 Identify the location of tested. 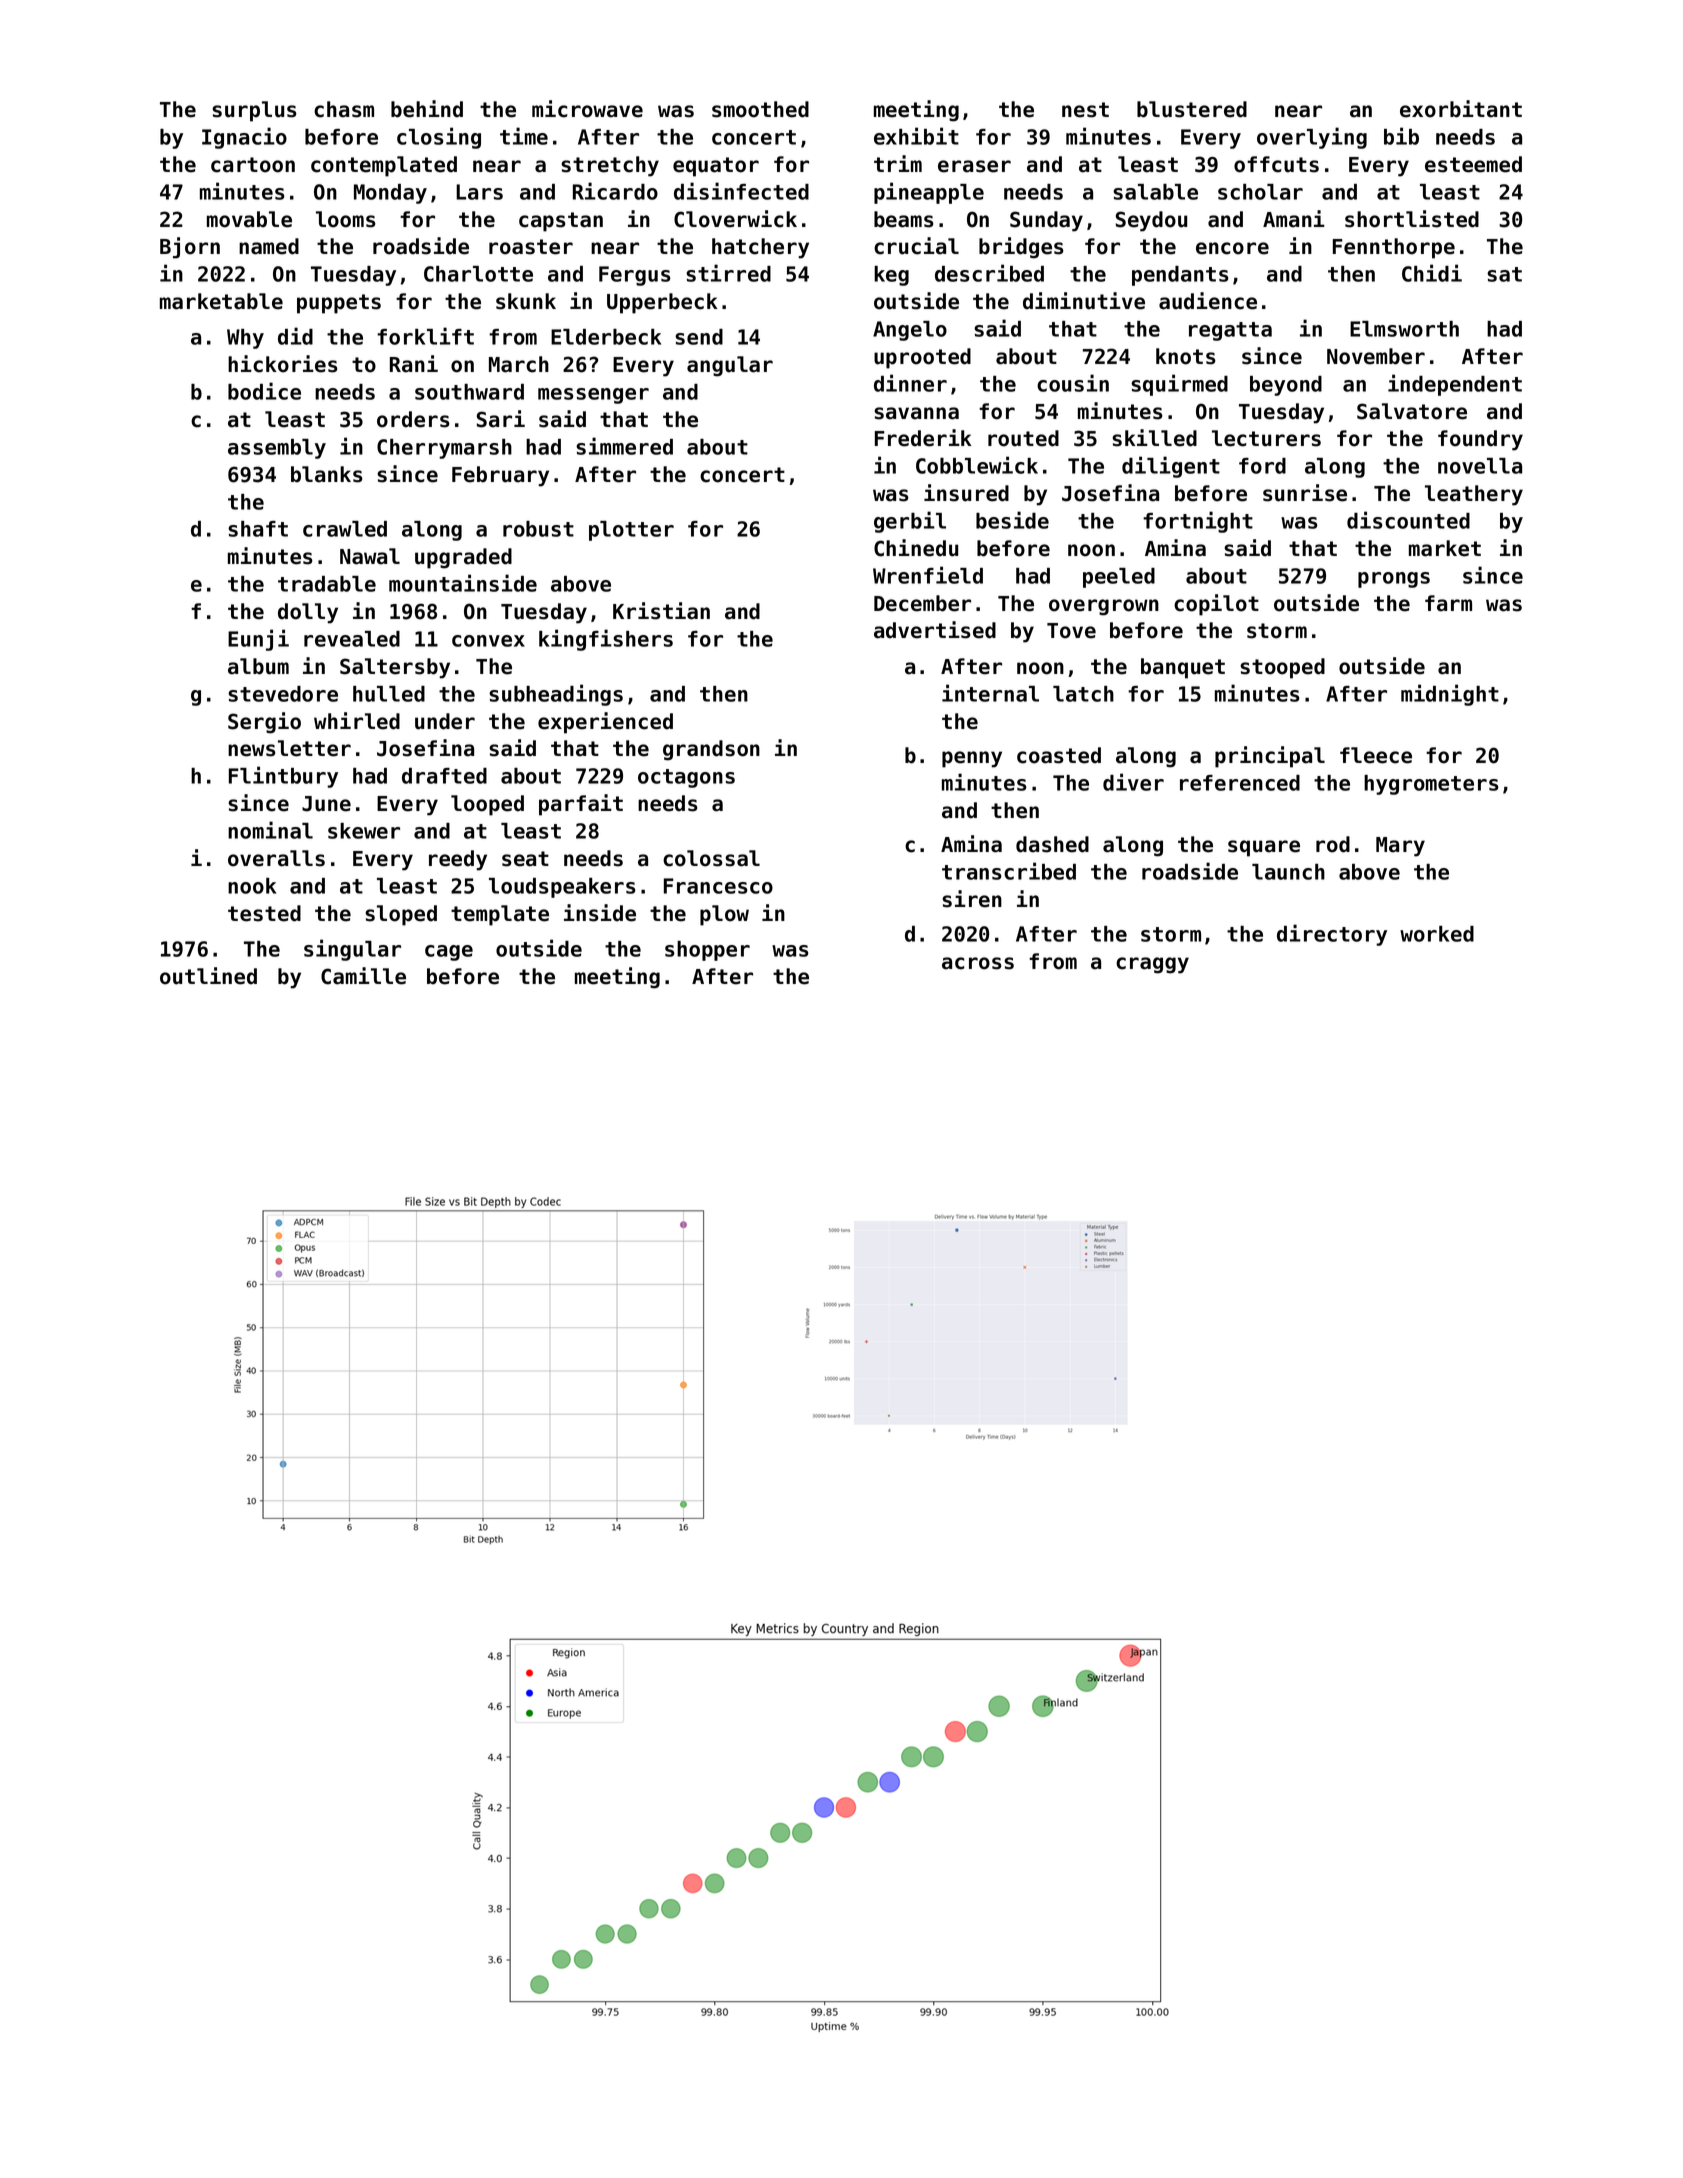
(264, 913).
